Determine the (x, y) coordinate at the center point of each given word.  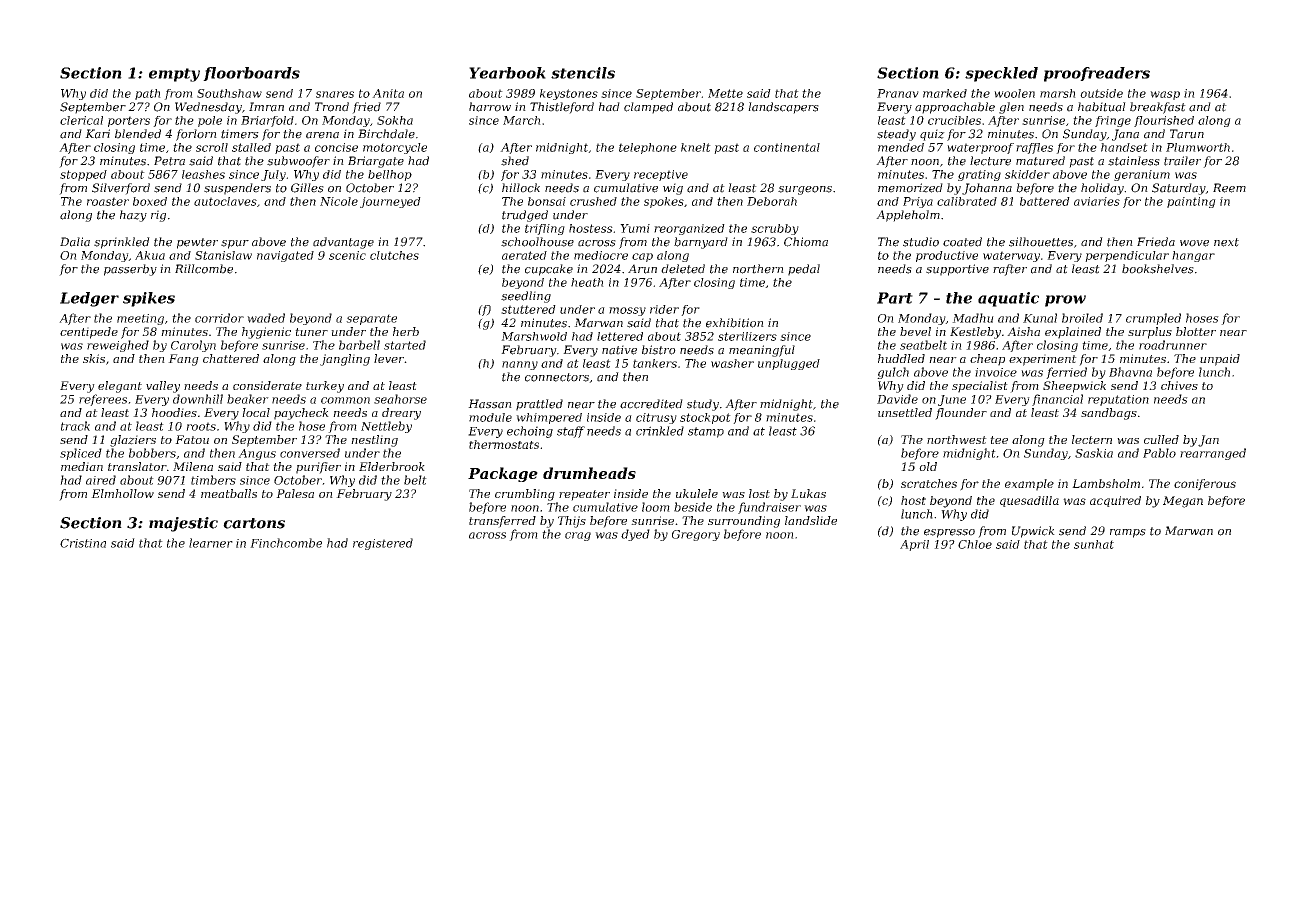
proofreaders (1097, 74)
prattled (539, 405)
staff (571, 432)
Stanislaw (223, 255)
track (75, 426)
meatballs (229, 493)
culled (1161, 439)
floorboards (251, 74)
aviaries (1097, 201)
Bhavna (1130, 372)
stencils (583, 73)
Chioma (806, 242)
